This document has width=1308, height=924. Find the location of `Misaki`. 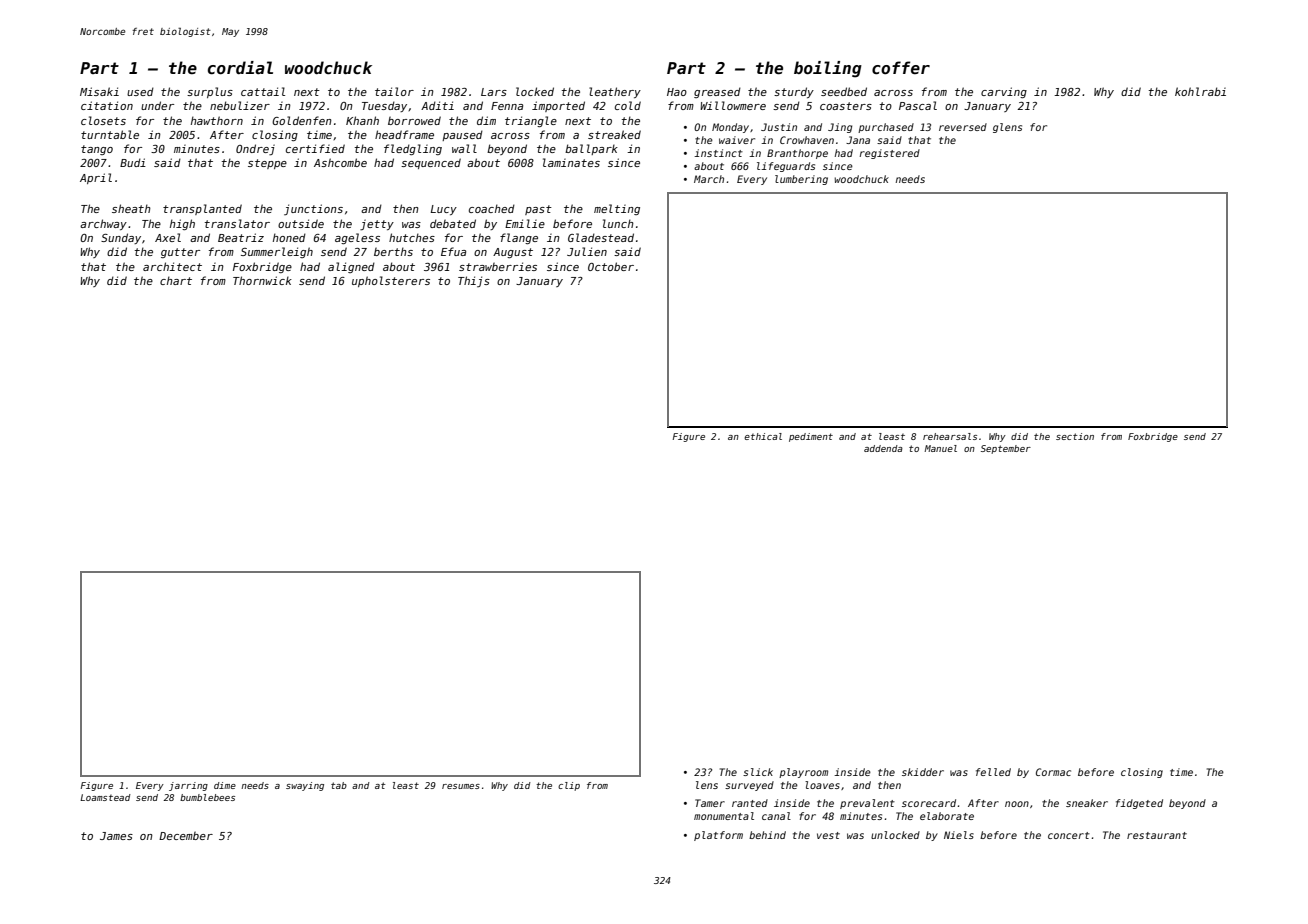

Misaki is located at coordinates (99, 91).
